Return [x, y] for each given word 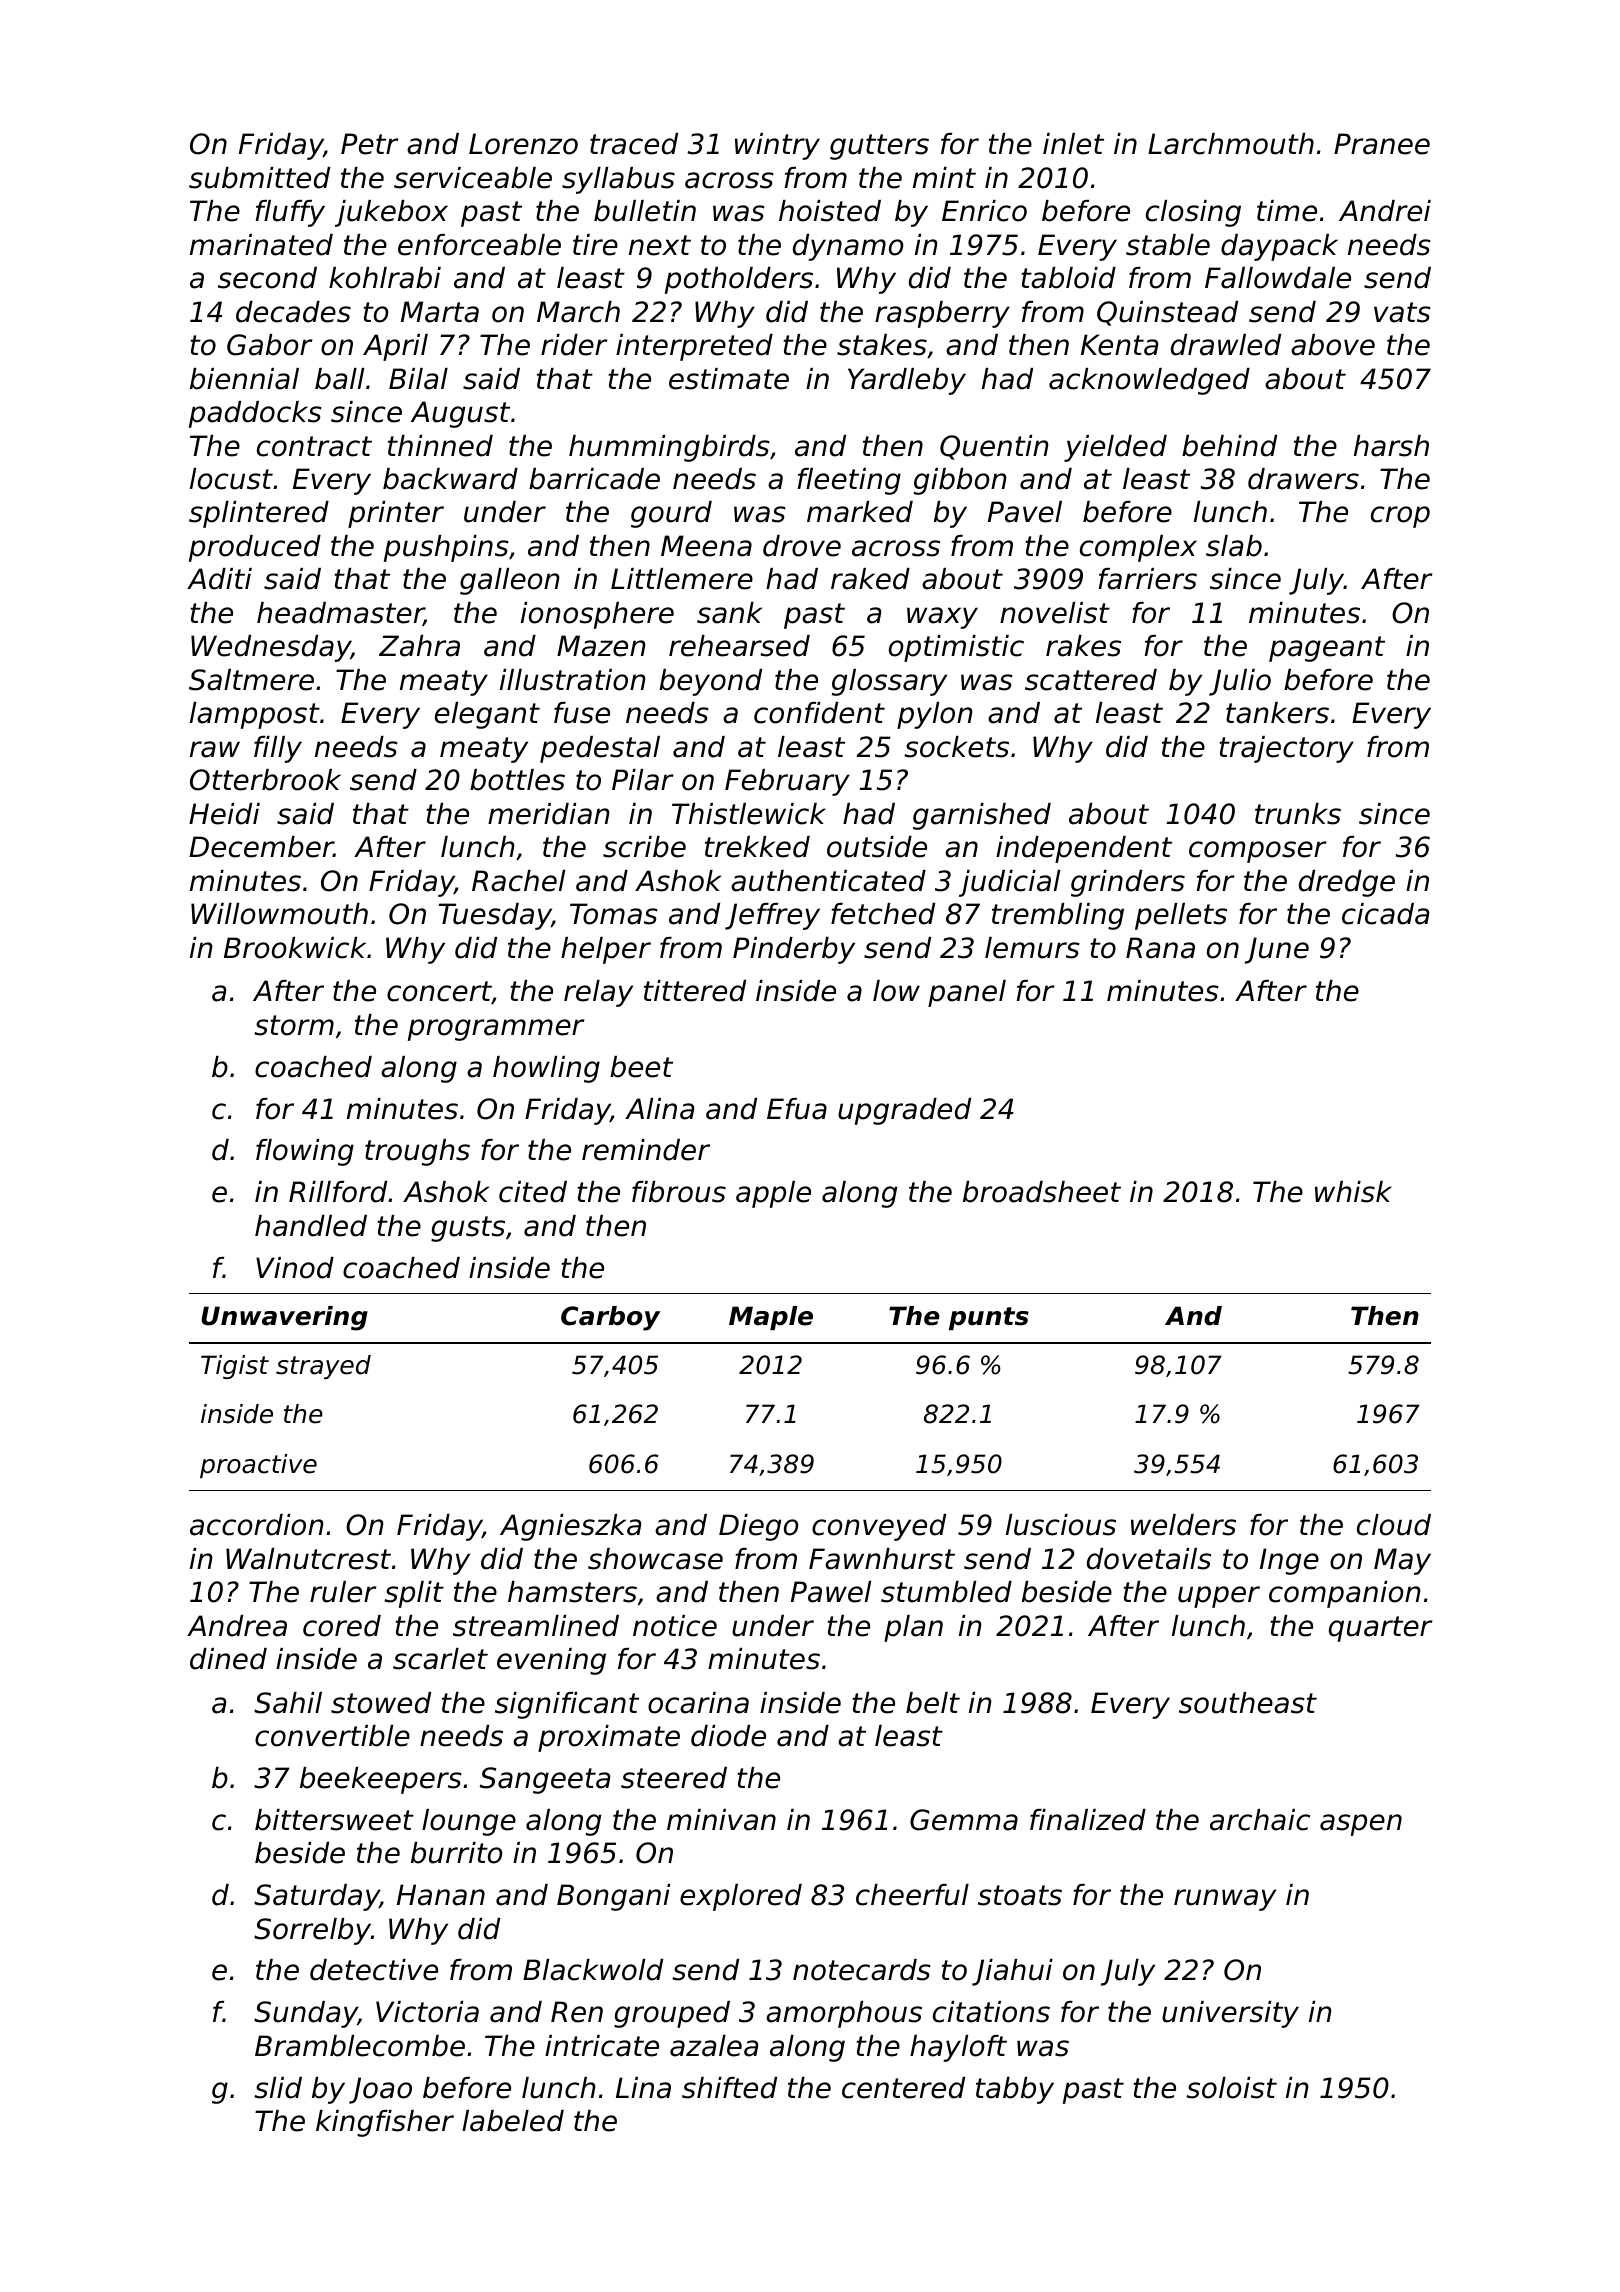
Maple [771, 1318]
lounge [469, 1822]
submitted [259, 178]
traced [634, 144]
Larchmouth [1231, 144]
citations [991, 2012]
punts [989, 1318]
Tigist [235, 1367]
